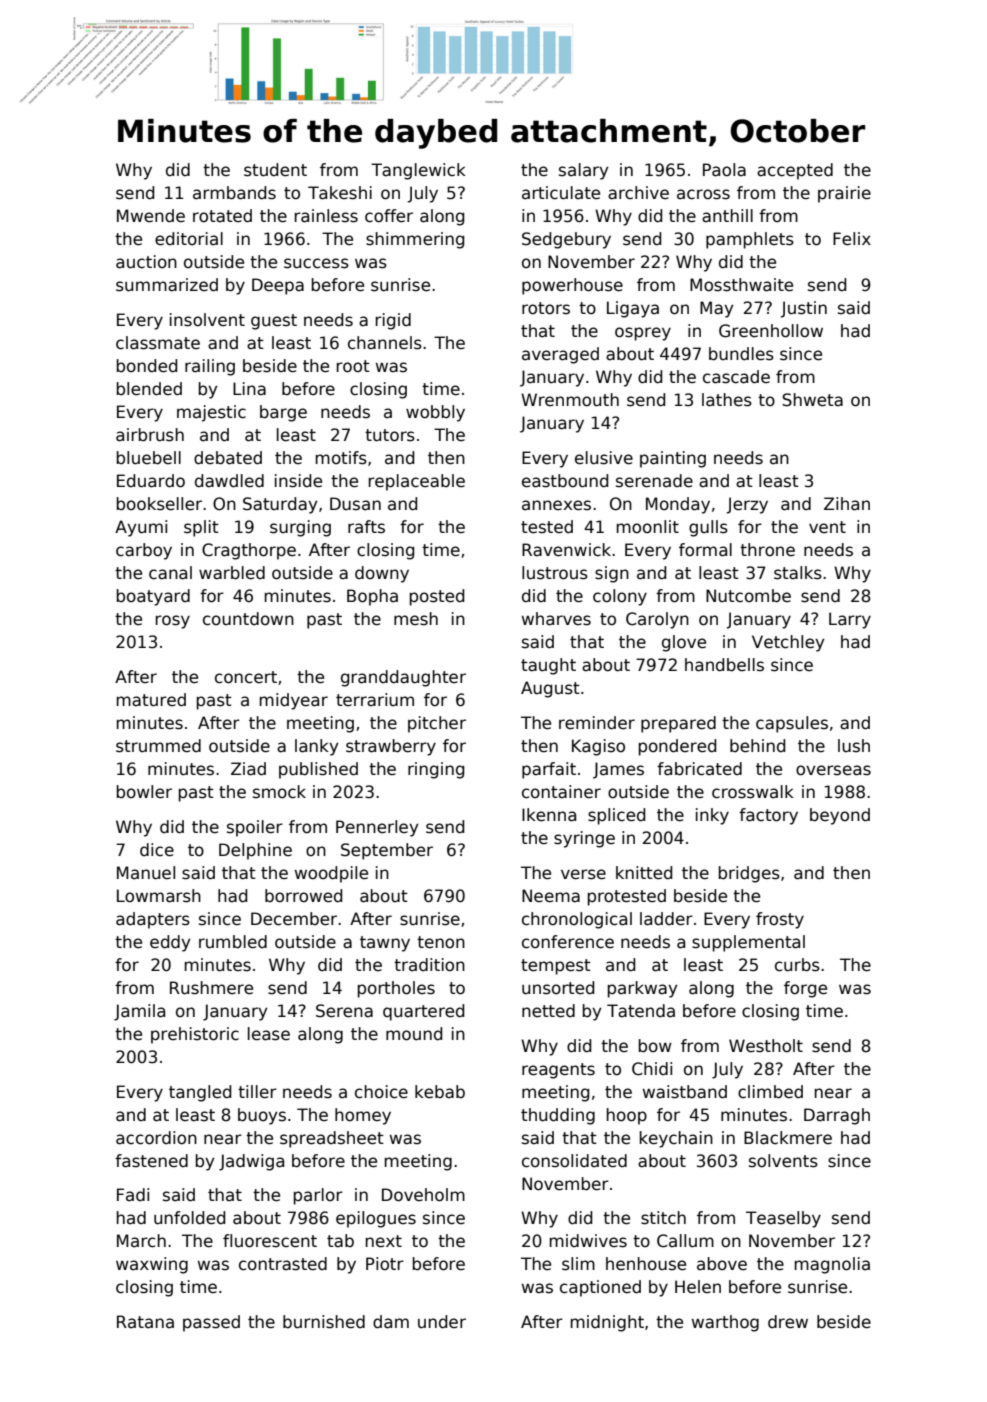  I want to click on Jamila, so click(139, 1012).
